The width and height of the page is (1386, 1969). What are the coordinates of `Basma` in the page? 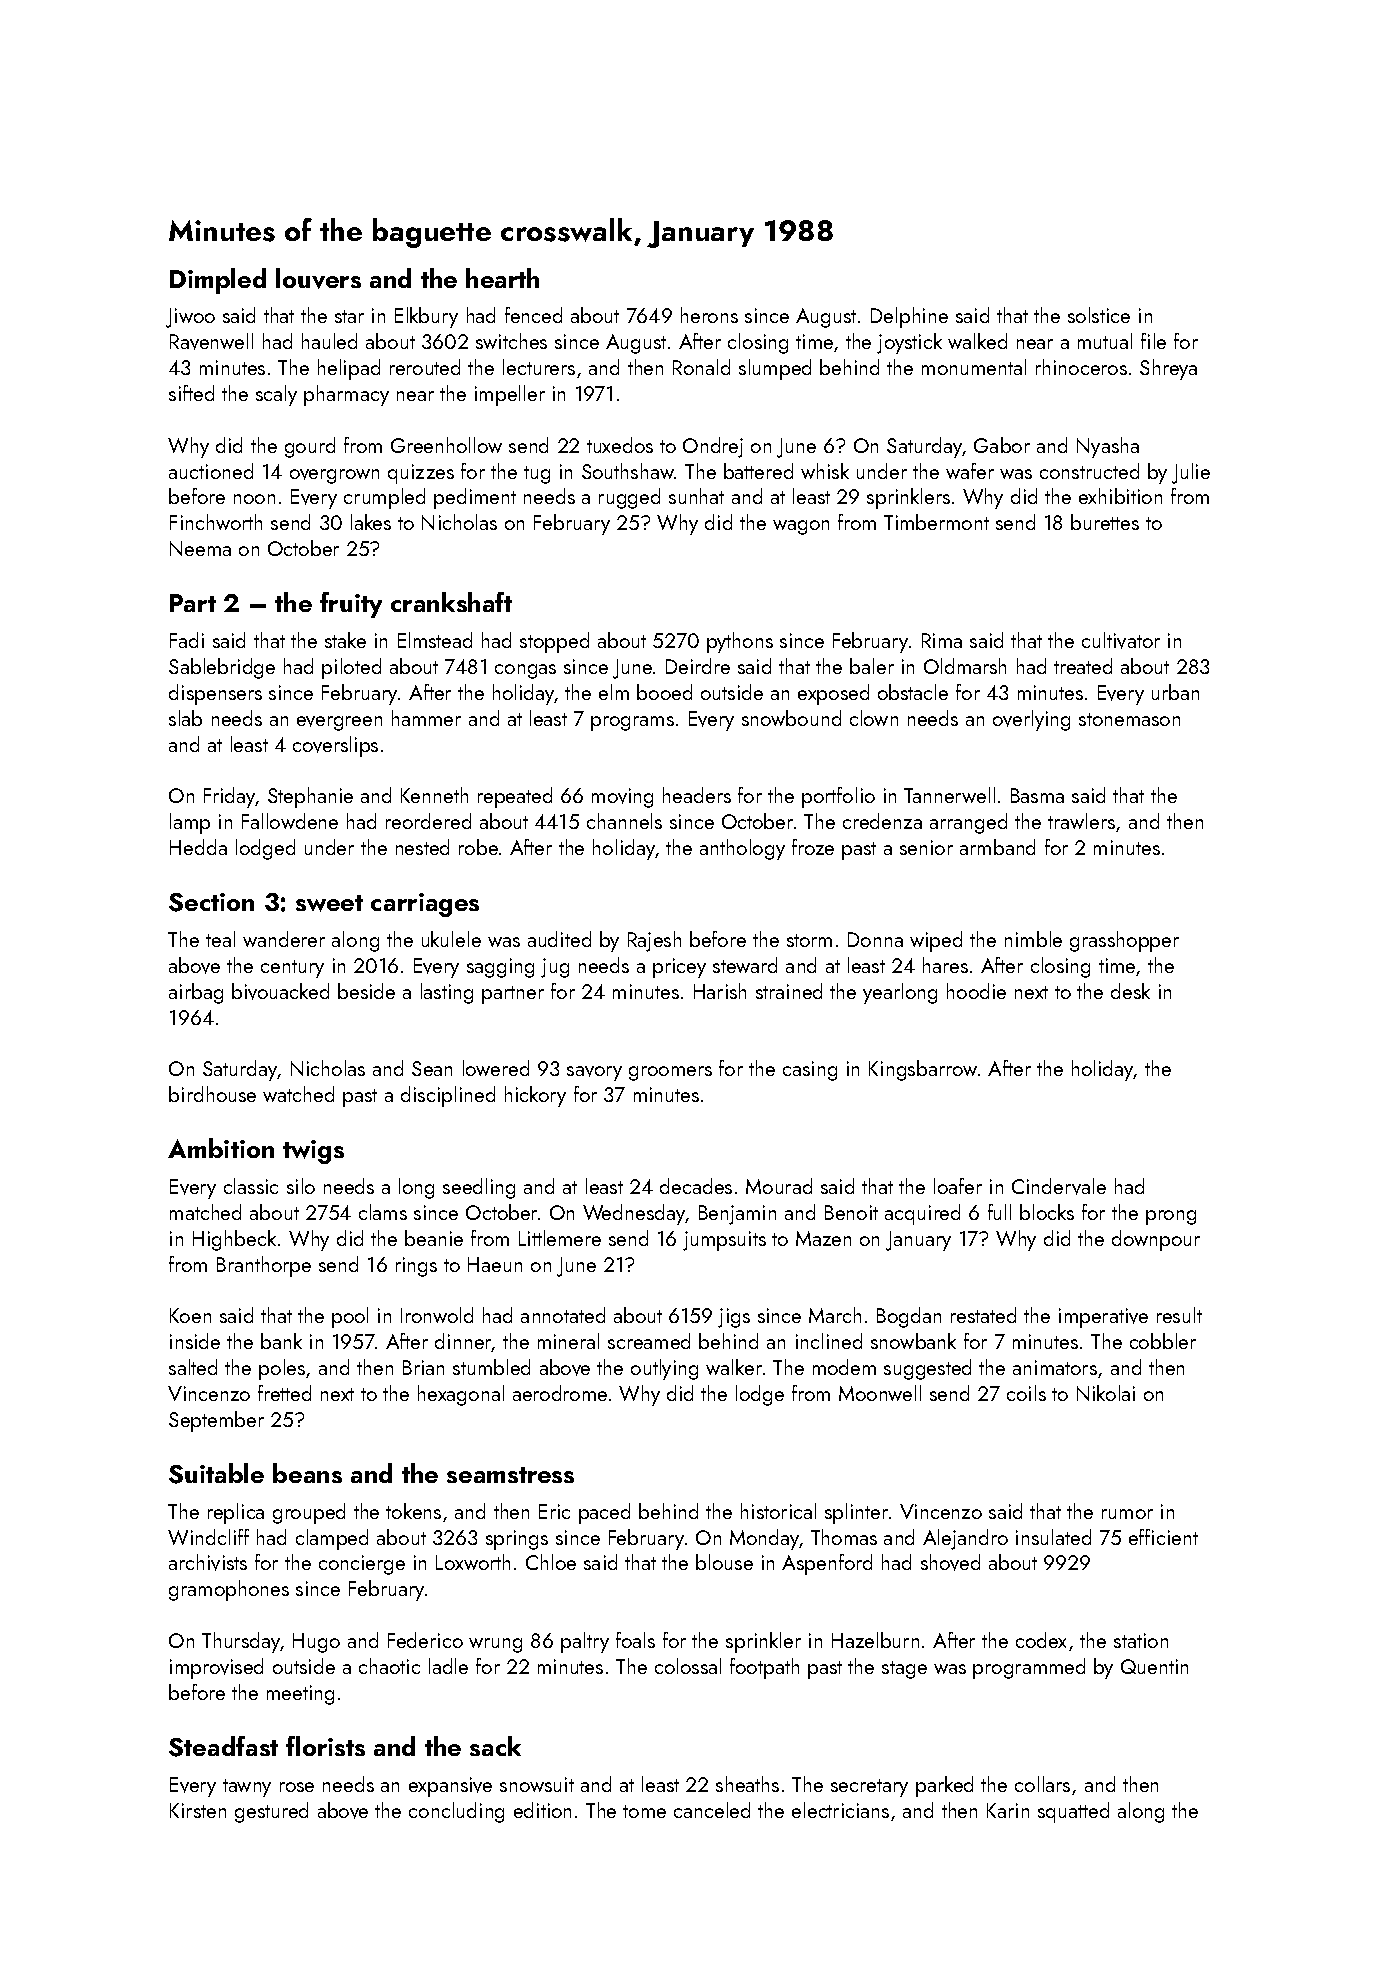 It's located at (1037, 795).
